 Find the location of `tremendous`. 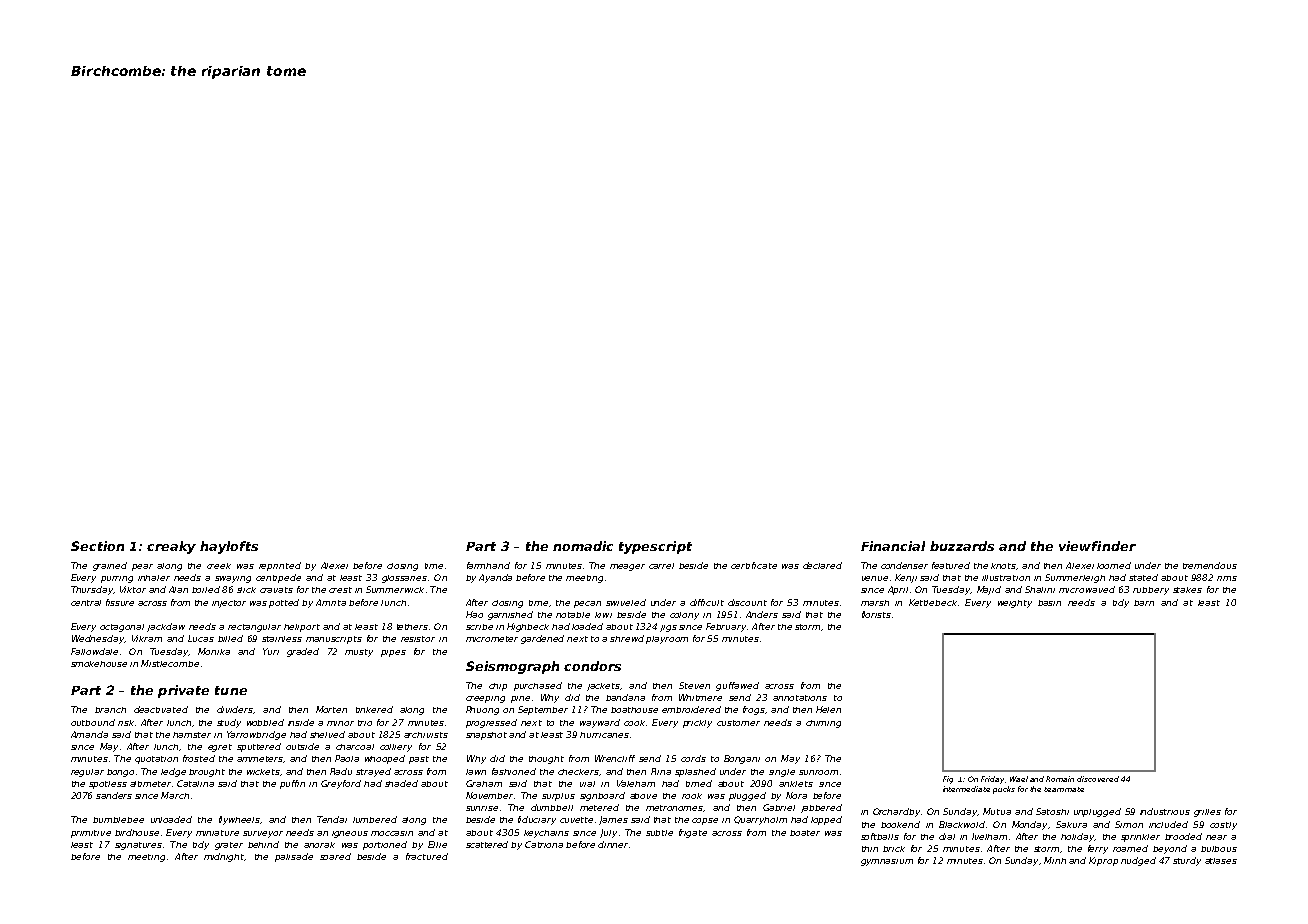

tremendous is located at coordinates (1210, 565).
